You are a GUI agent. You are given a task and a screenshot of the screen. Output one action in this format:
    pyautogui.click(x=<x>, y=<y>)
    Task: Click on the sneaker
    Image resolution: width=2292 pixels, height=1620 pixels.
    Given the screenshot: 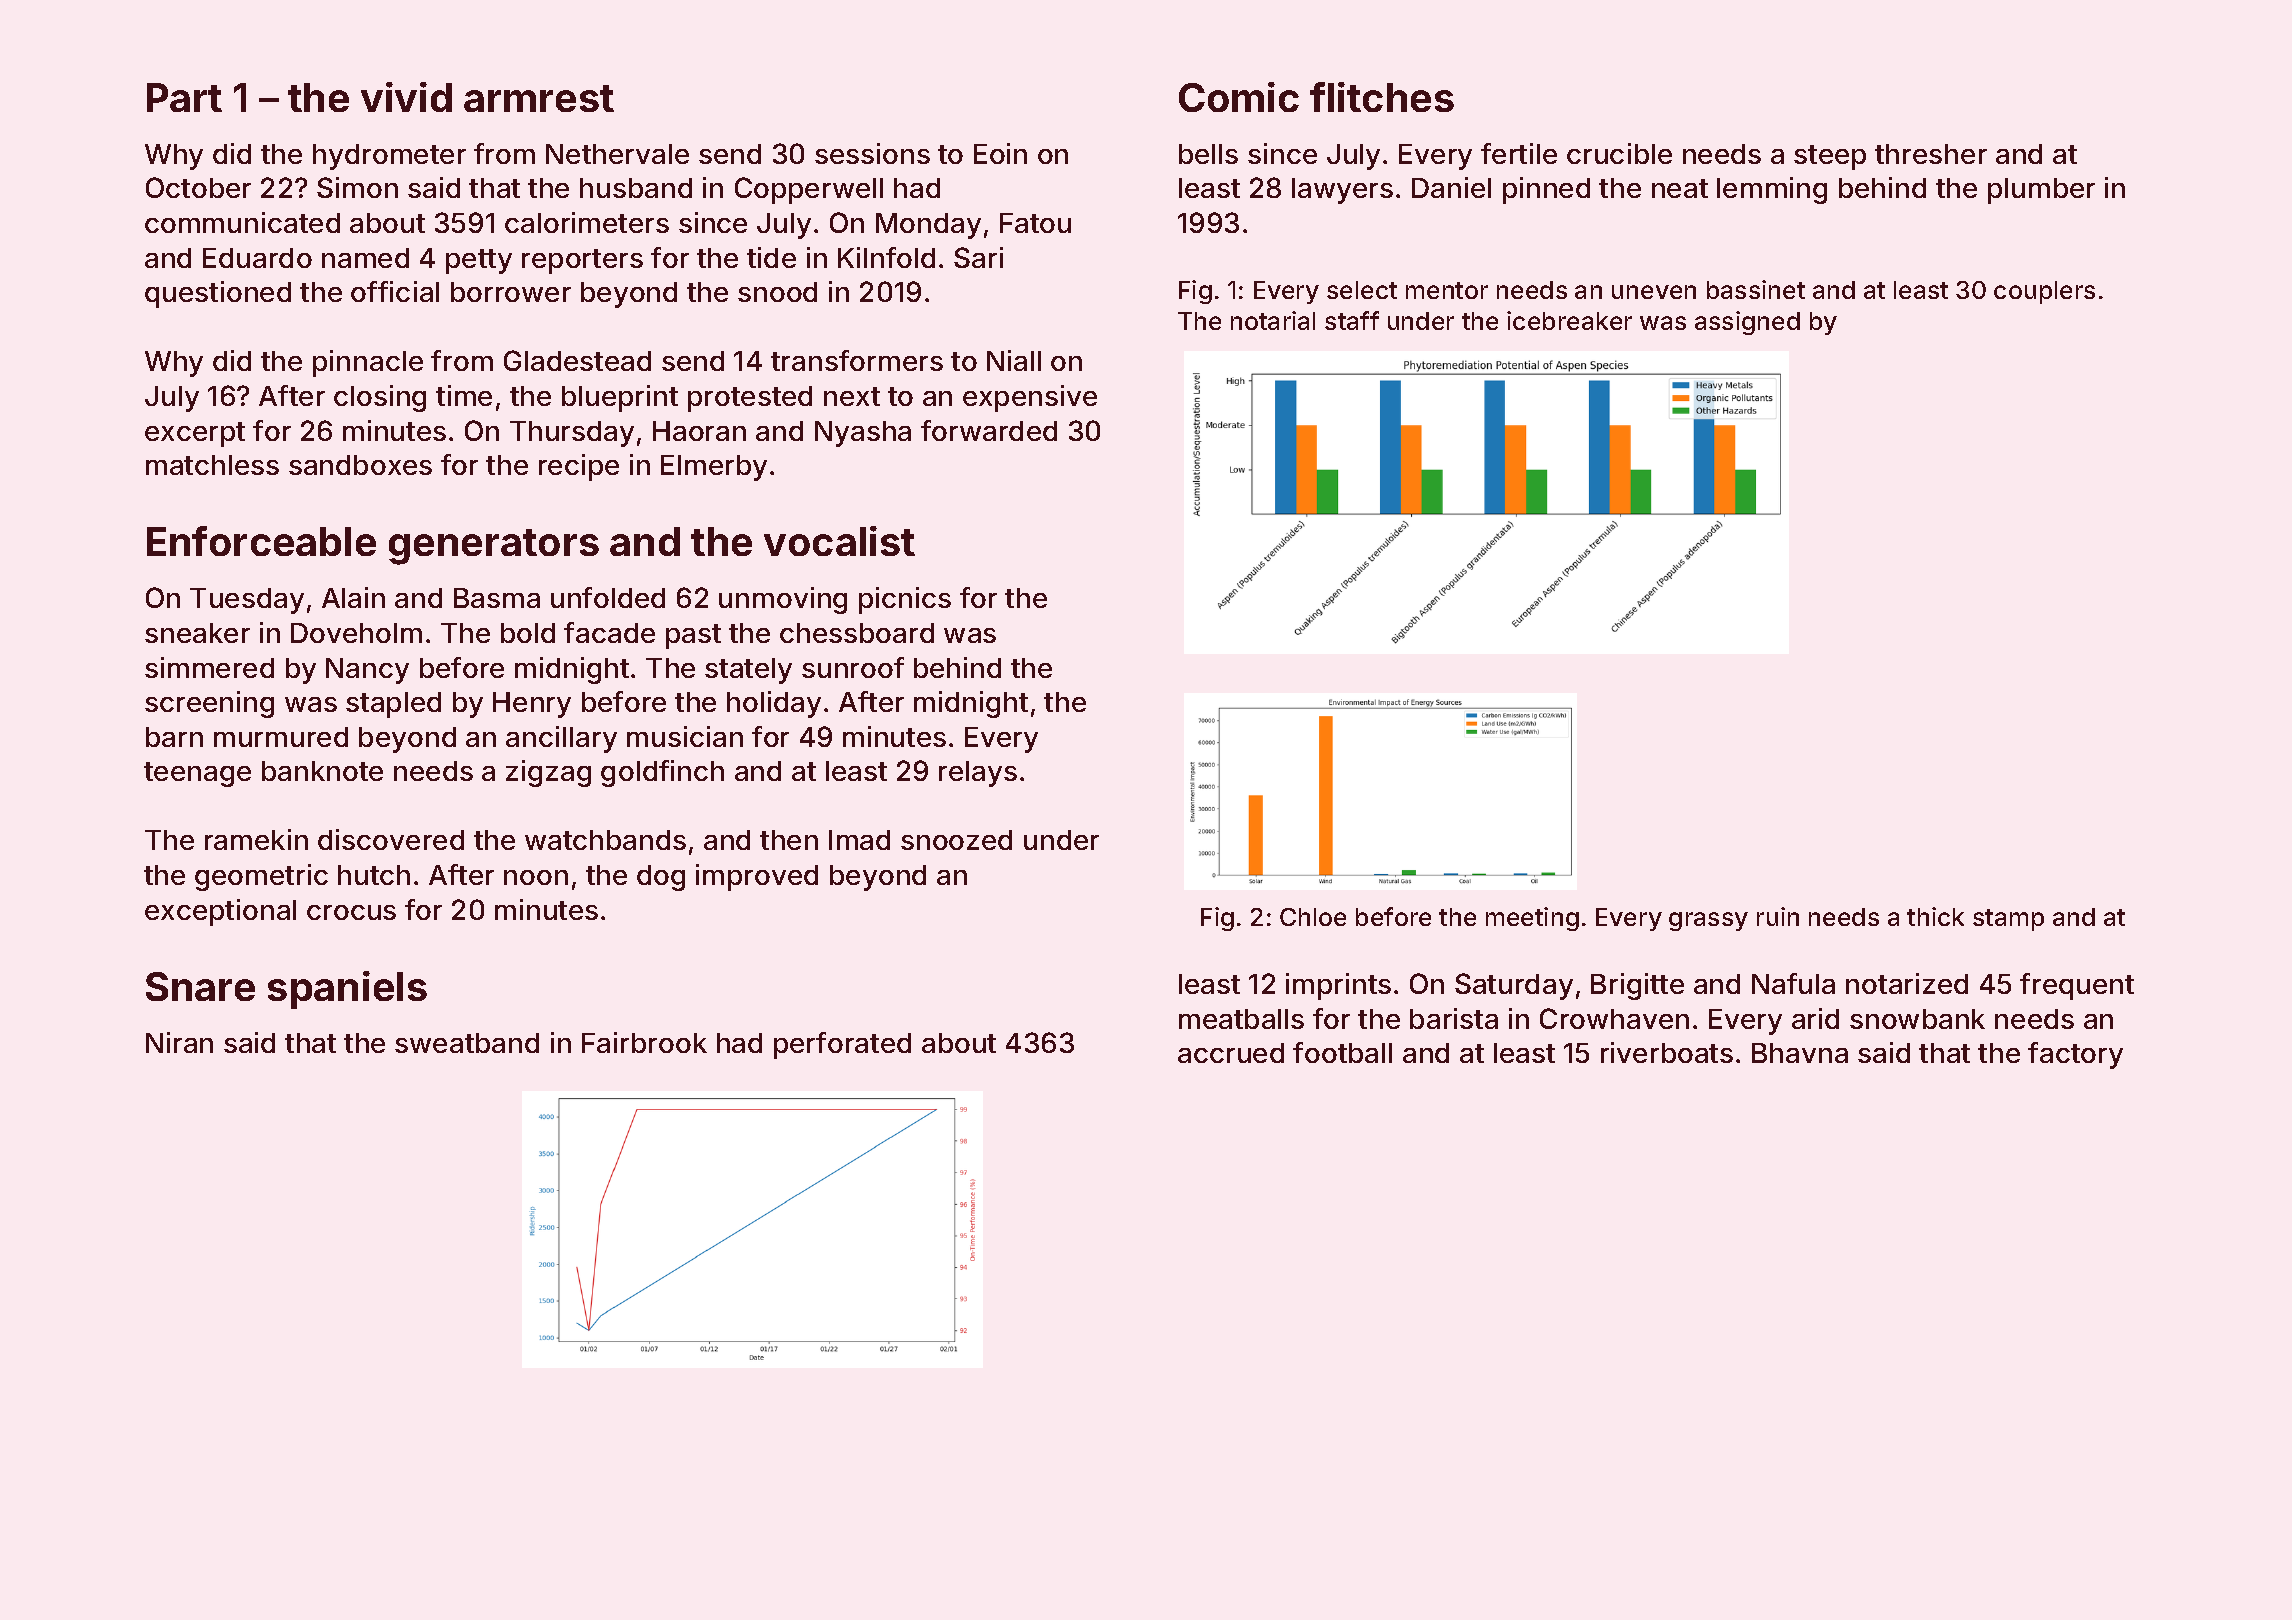 What is the action you would take?
    pyautogui.click(x=197, y=633)
